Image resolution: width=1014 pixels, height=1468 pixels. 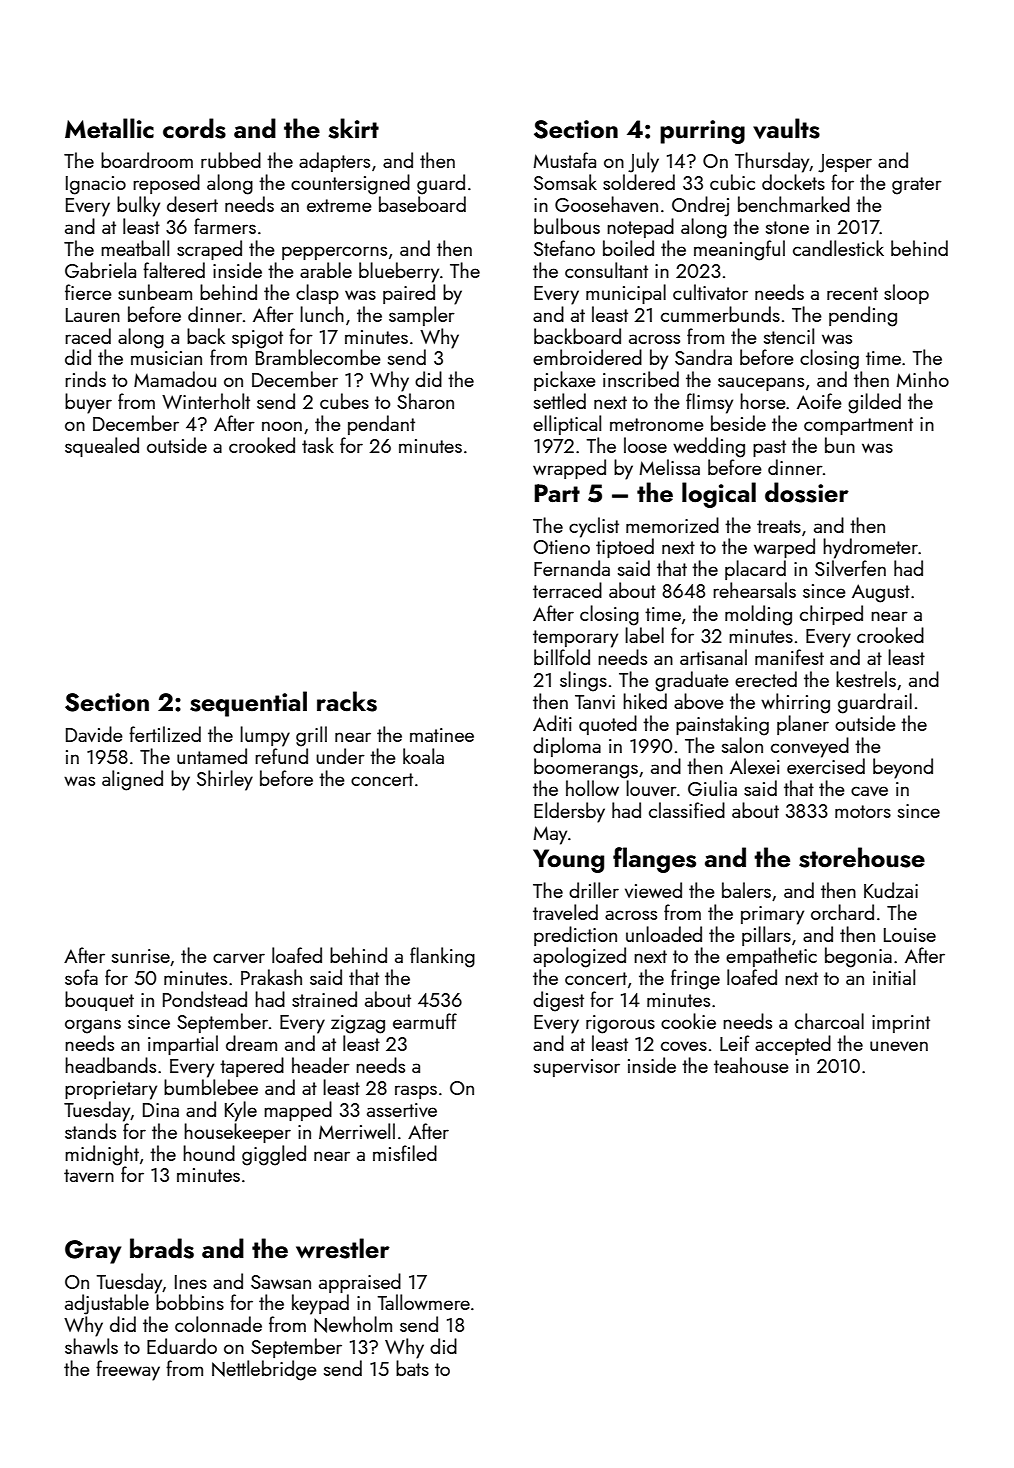 What do you see at coordinates (192, 204) in the screenshot?
I see `desert` at bounding box center [192, 204].
